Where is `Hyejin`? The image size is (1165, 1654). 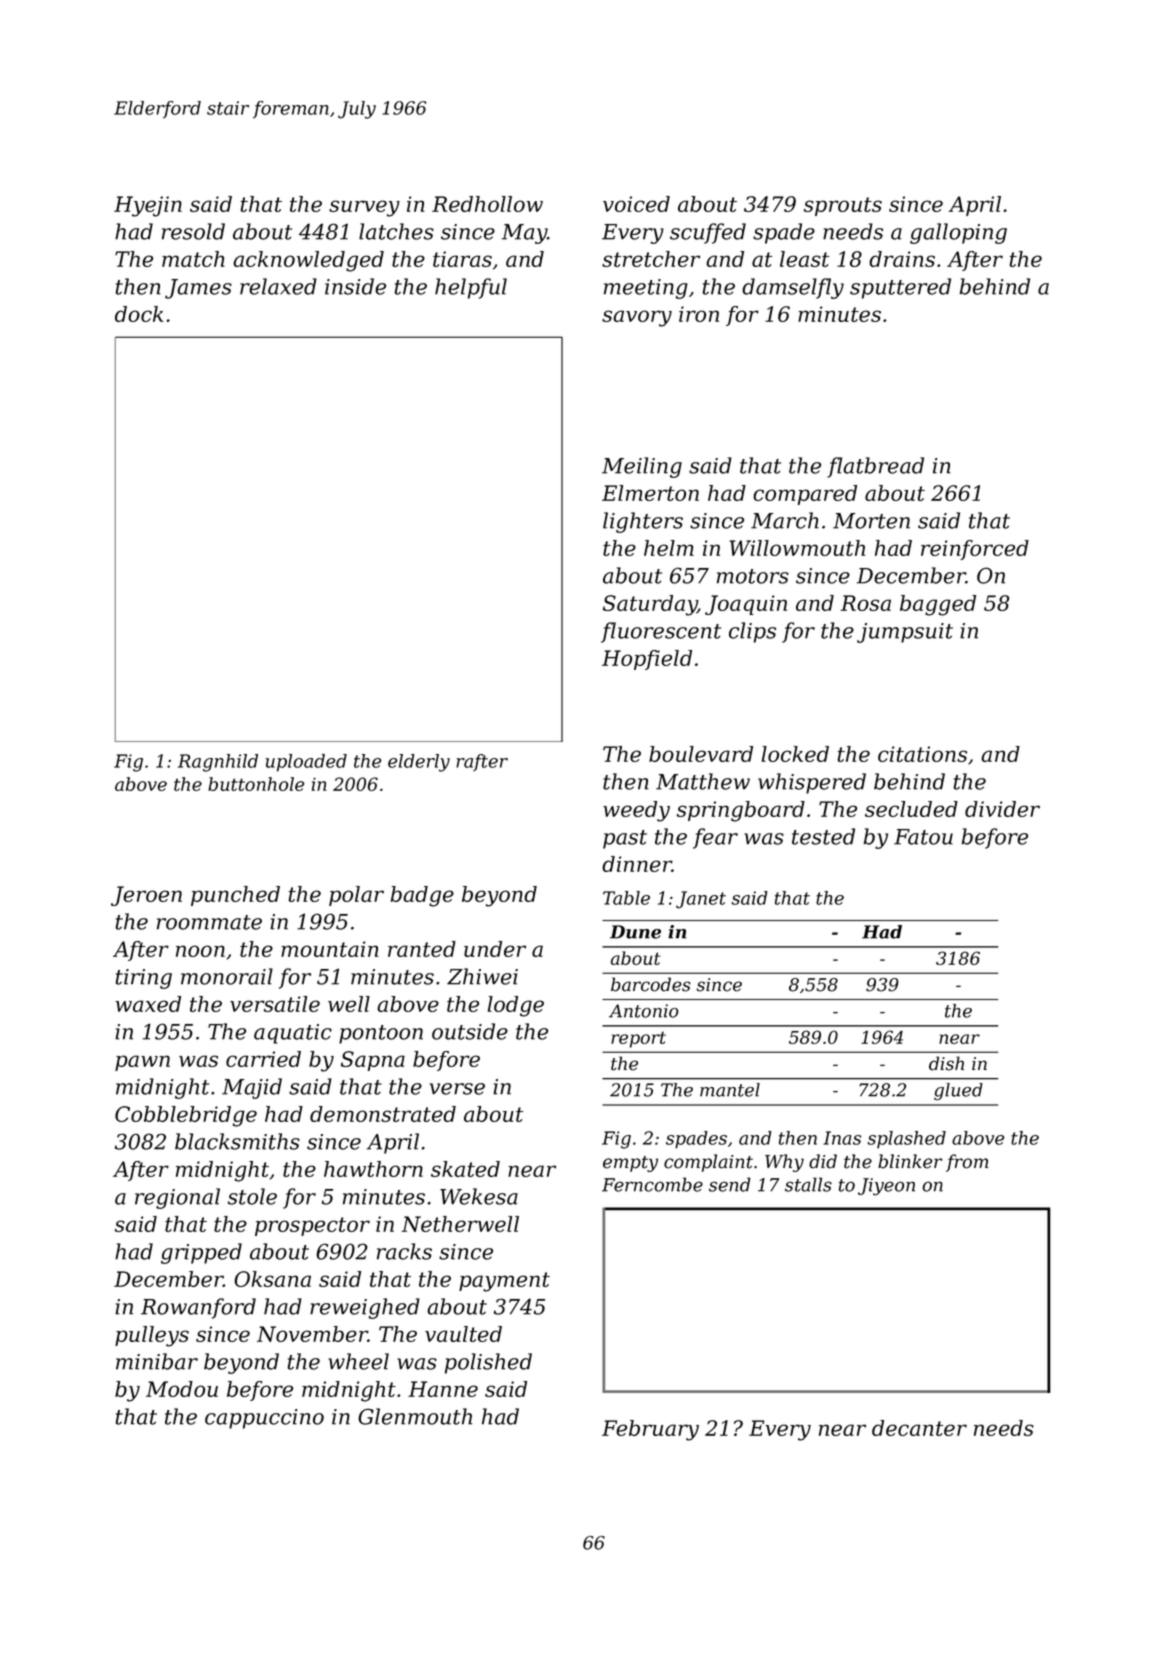 Hyejin is located at coordinates (148, 206).
